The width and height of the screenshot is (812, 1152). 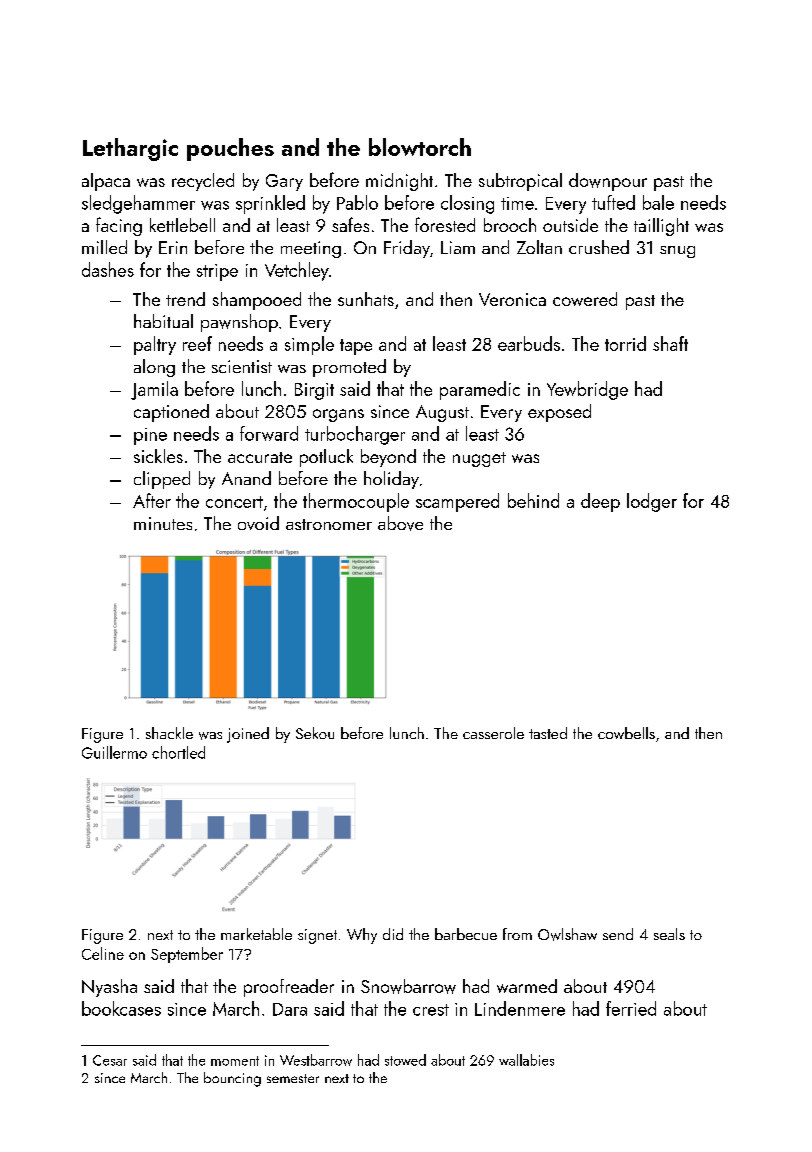 What do you see at coordinates (493, 733) in the screenshot?
I see `casserole` at bounding box center [493, 733].
